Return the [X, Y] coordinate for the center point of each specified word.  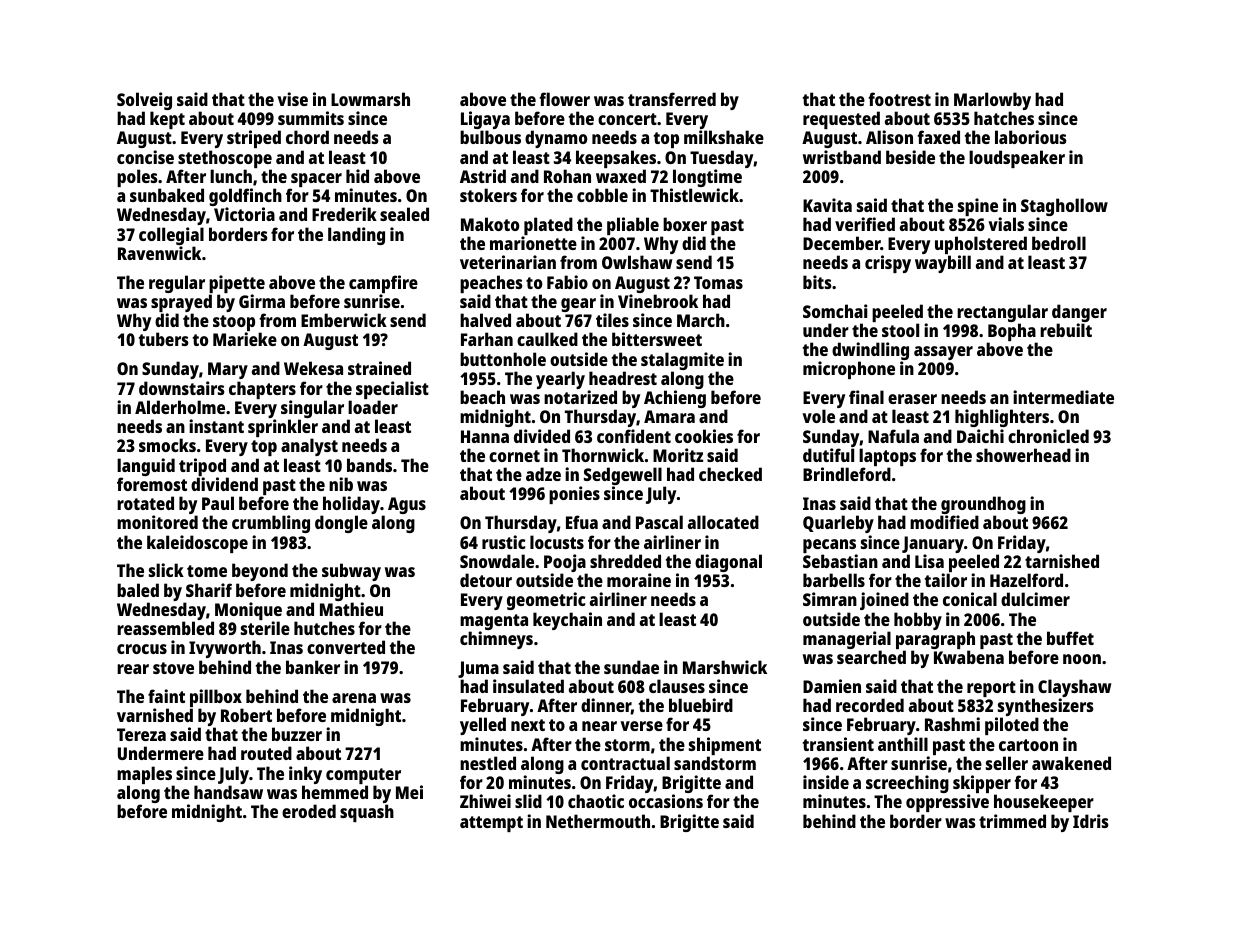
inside [826, 782]
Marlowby [992, 101]
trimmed [1012, 821]
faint [166, 696]
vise [292, 99]
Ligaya [485, 121]
